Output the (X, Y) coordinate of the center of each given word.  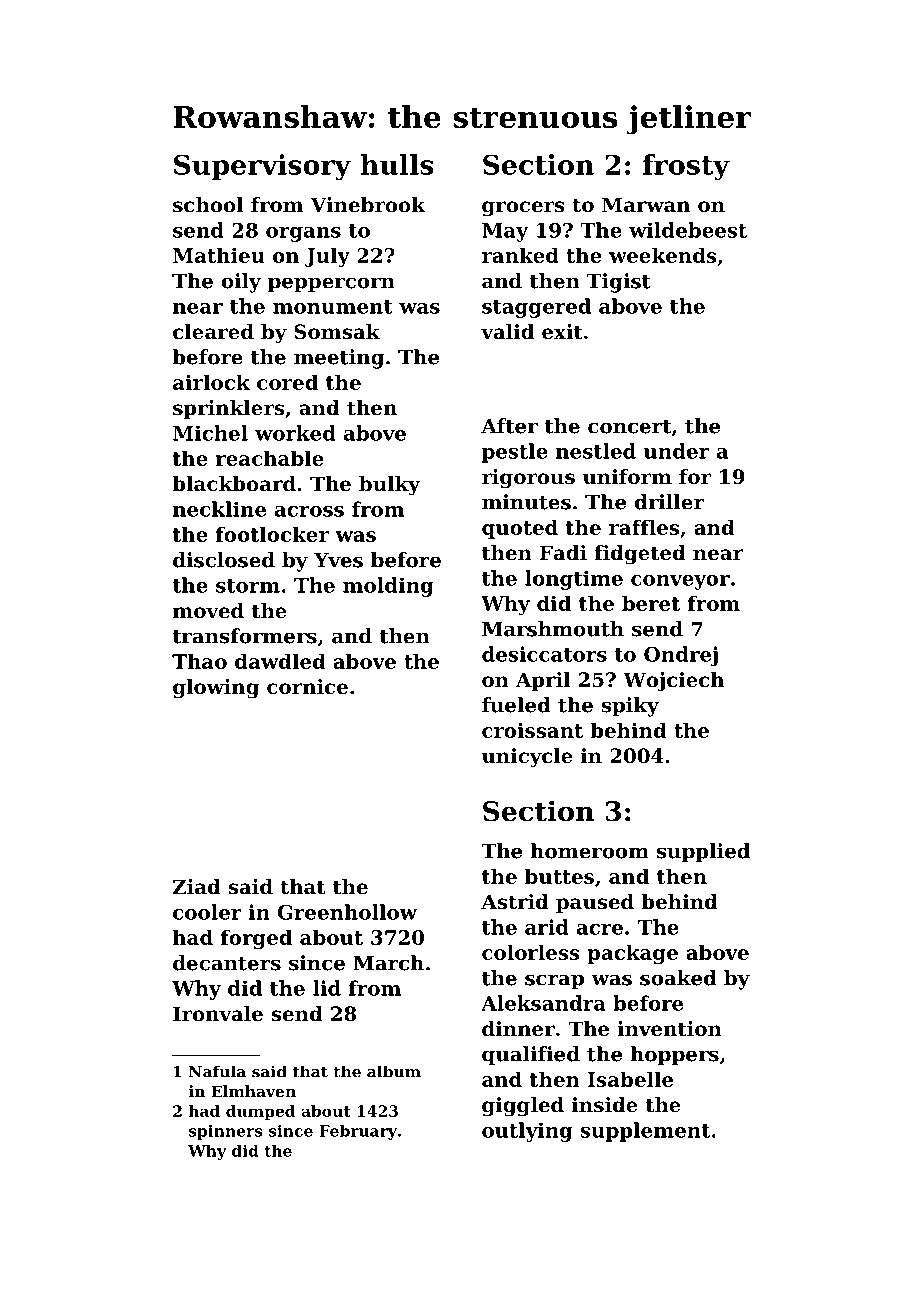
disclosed (224, 560)
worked (295, 433)
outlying (527, 1132)
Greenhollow (347, 912)
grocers (523, 209)
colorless (531, 952)
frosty (686, 167)
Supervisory (262, 167)
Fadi (563, 553)
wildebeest (688, 230)
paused (595, 903)
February (358, 1132)
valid (507, 332)
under (676, 451)
